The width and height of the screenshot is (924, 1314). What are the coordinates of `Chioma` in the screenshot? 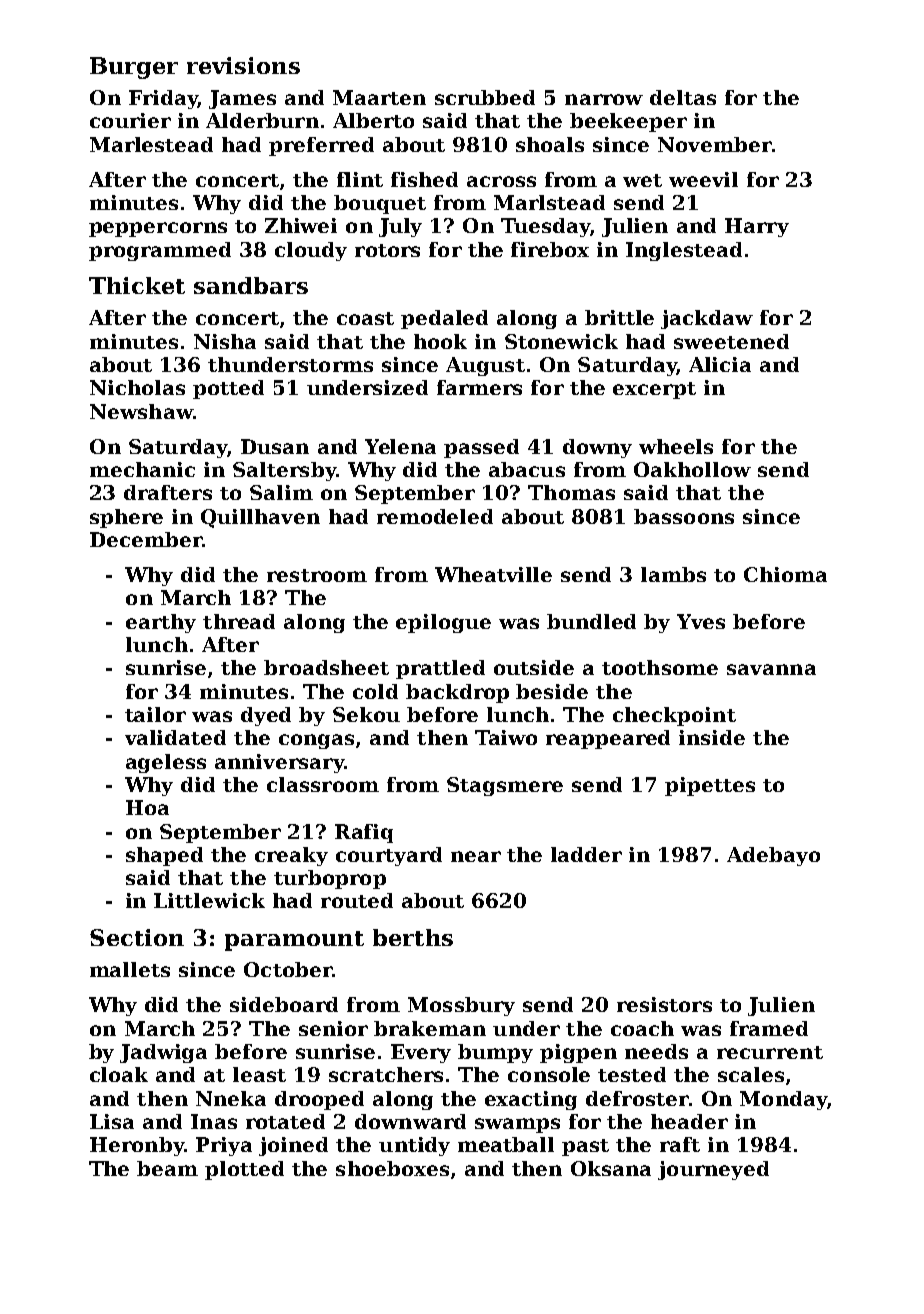 It's located at (785, 574).
